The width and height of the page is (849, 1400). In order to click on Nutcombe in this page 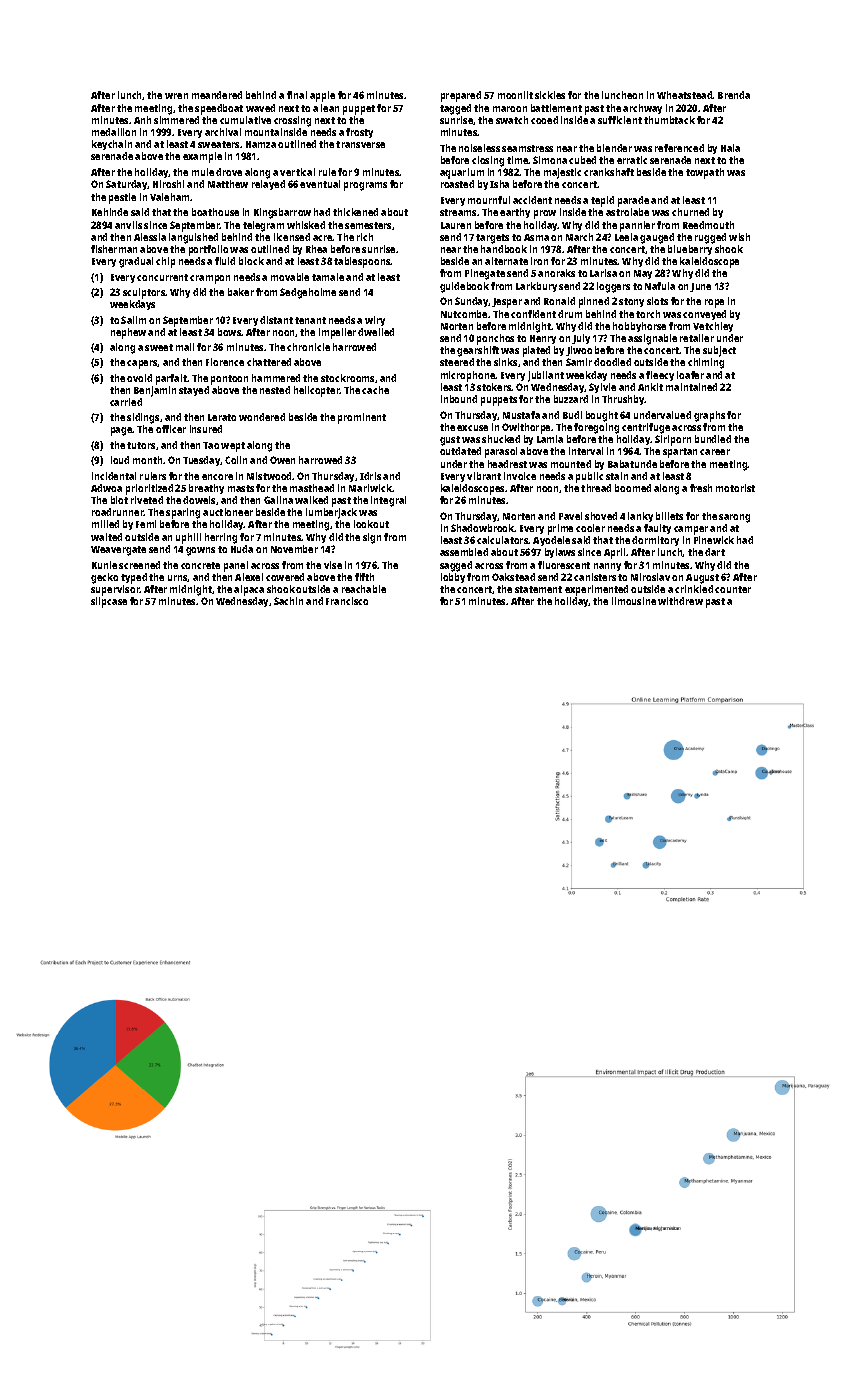, I will do `click(464, 314)`.
